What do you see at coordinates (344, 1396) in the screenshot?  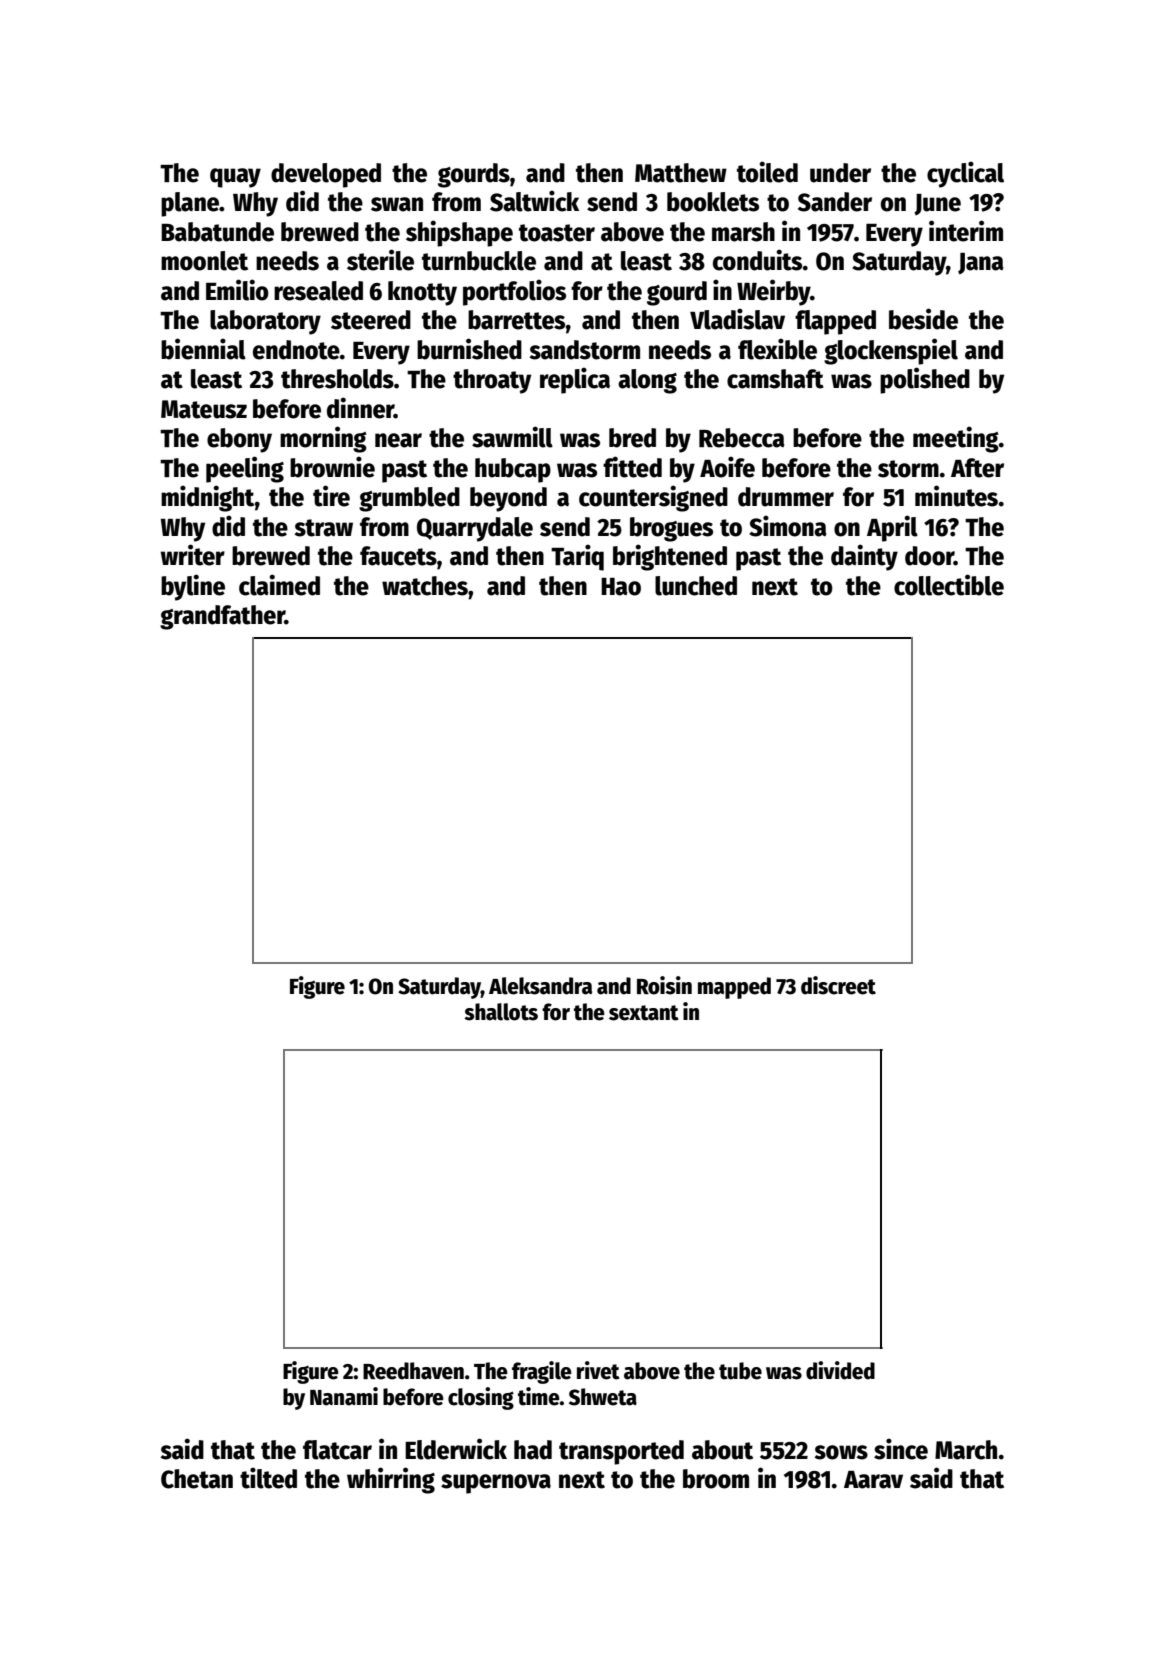 I see `Nanami` at bounding box center [344, 1396].
